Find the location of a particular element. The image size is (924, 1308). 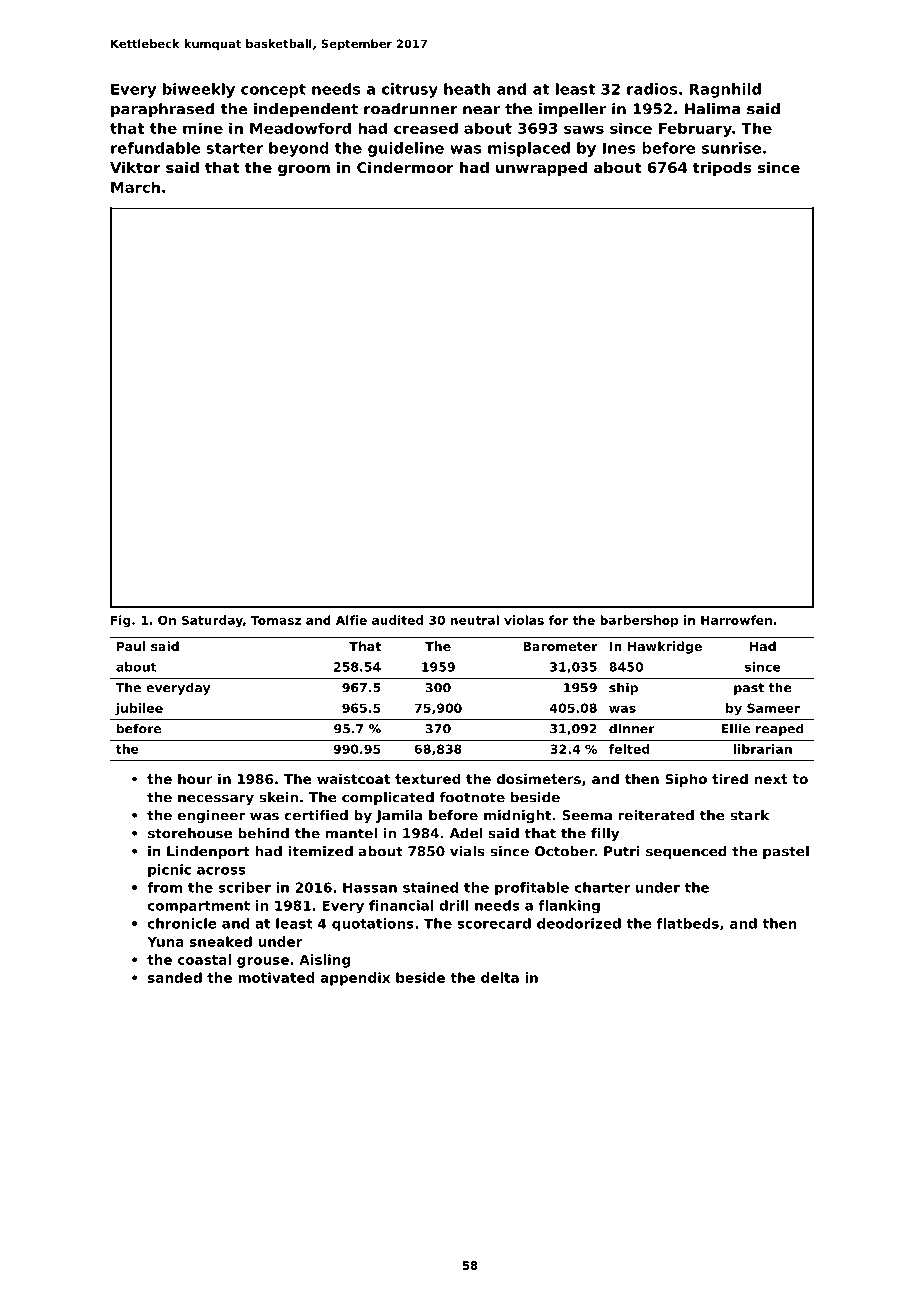

textured is located at coordinates (428, 778).
